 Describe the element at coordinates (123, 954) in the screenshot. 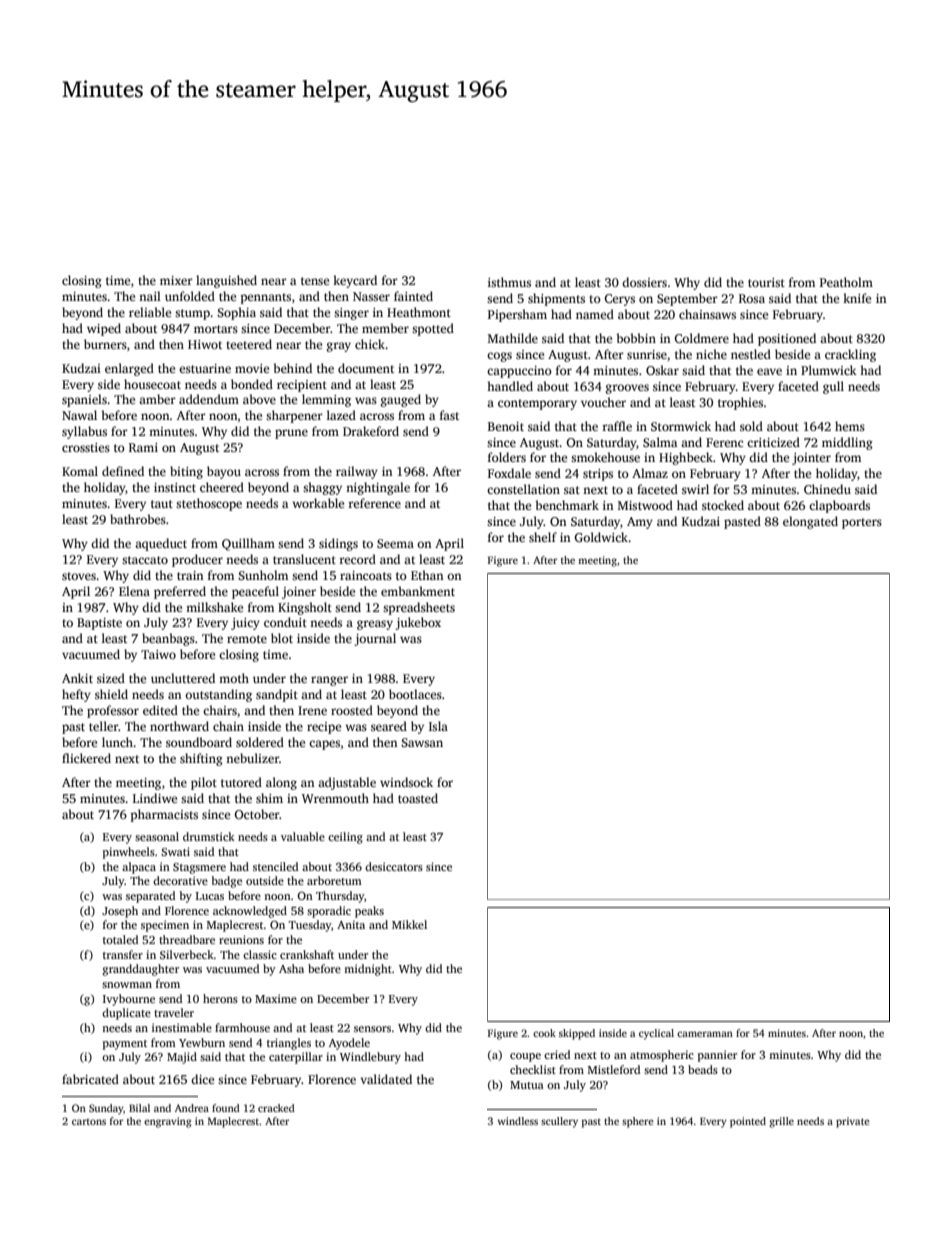

I see `transfer` at that location.
